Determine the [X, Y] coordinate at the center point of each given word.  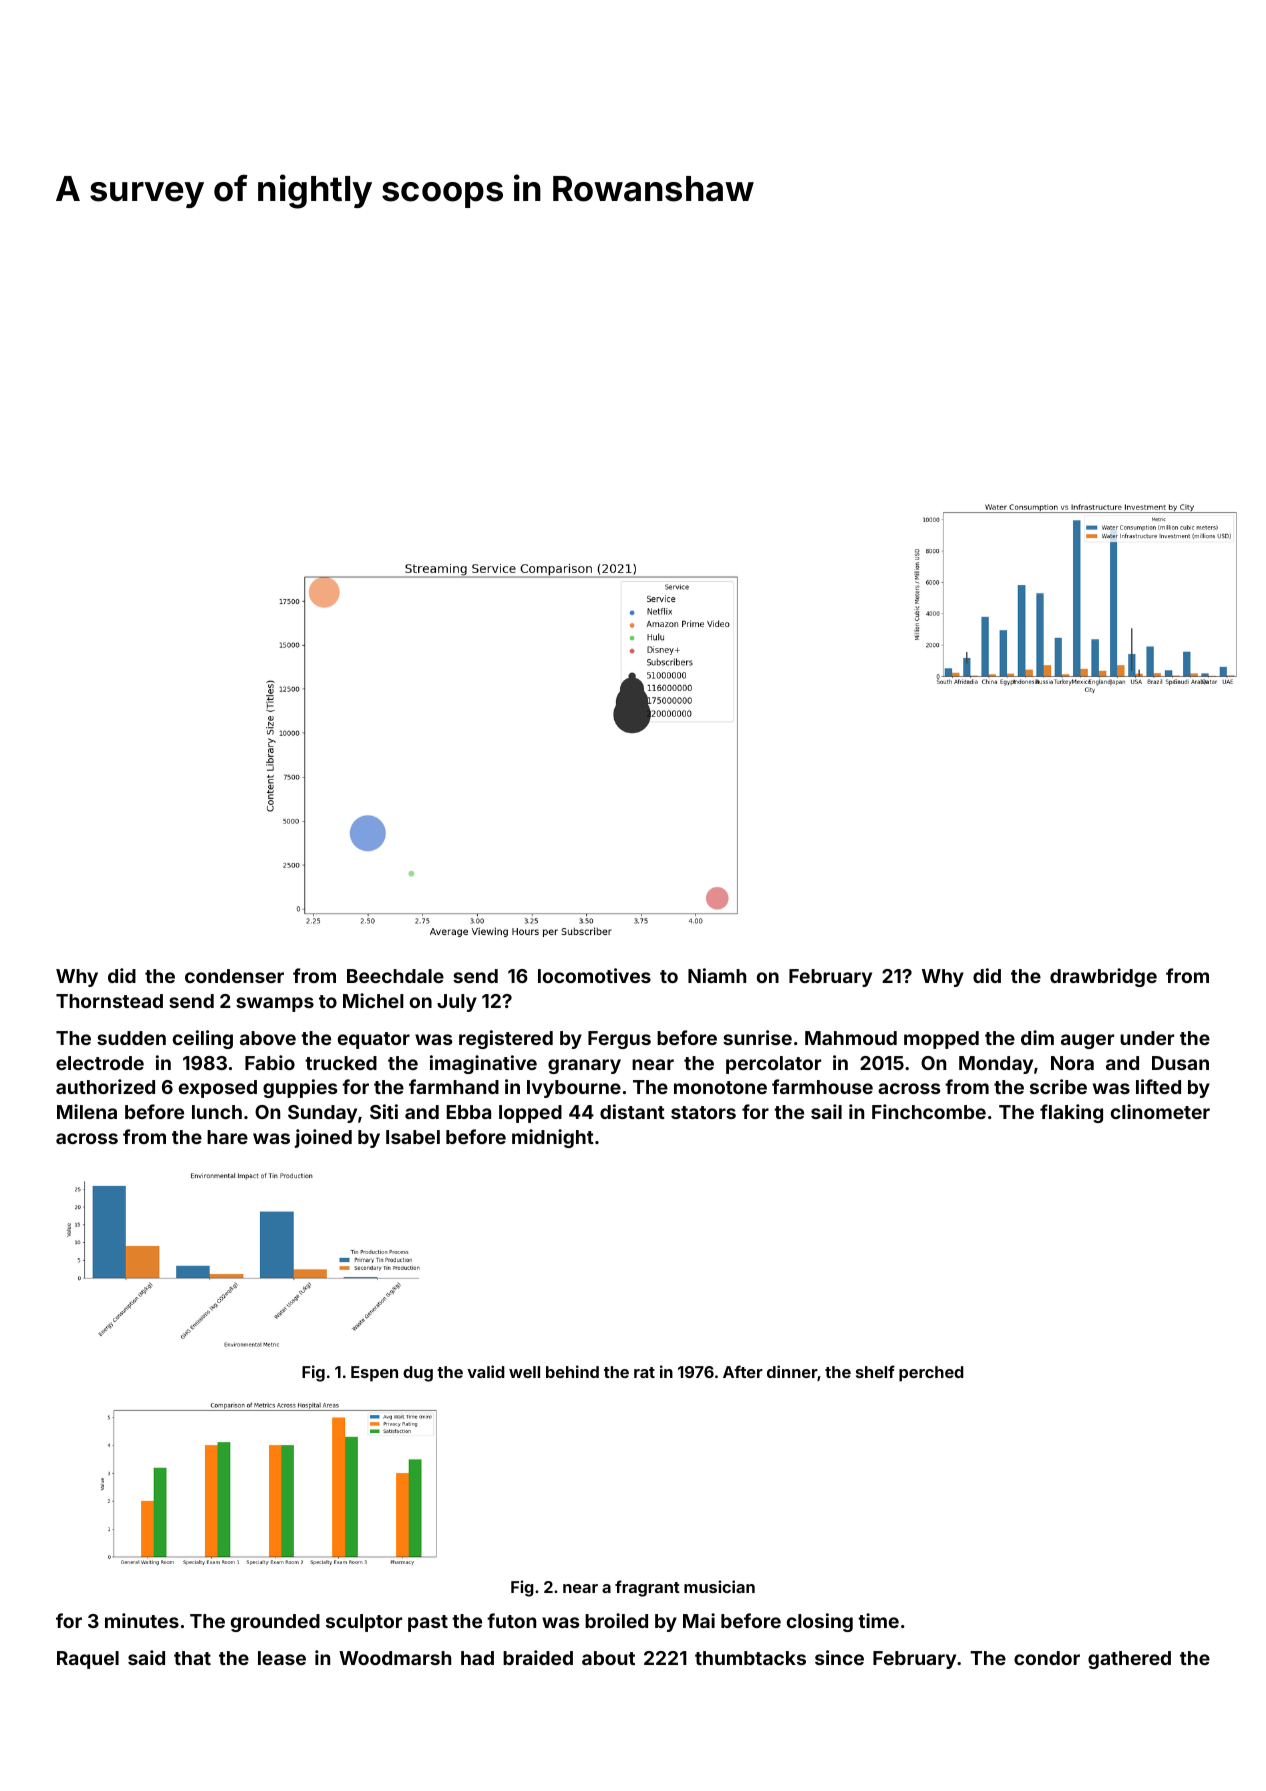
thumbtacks [750, 1658]
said [146, 1657]
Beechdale [395, 976]
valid [486, 1371]
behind [572, 1371]
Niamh [717, 975]
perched [931, 1374]
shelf [875, 1371]
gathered [1129, 1660]
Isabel [413, 1137]
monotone [720, 1087]
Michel [373, 1000]
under [1147, 1038]
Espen [374, 1374]
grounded [275, 1623]
